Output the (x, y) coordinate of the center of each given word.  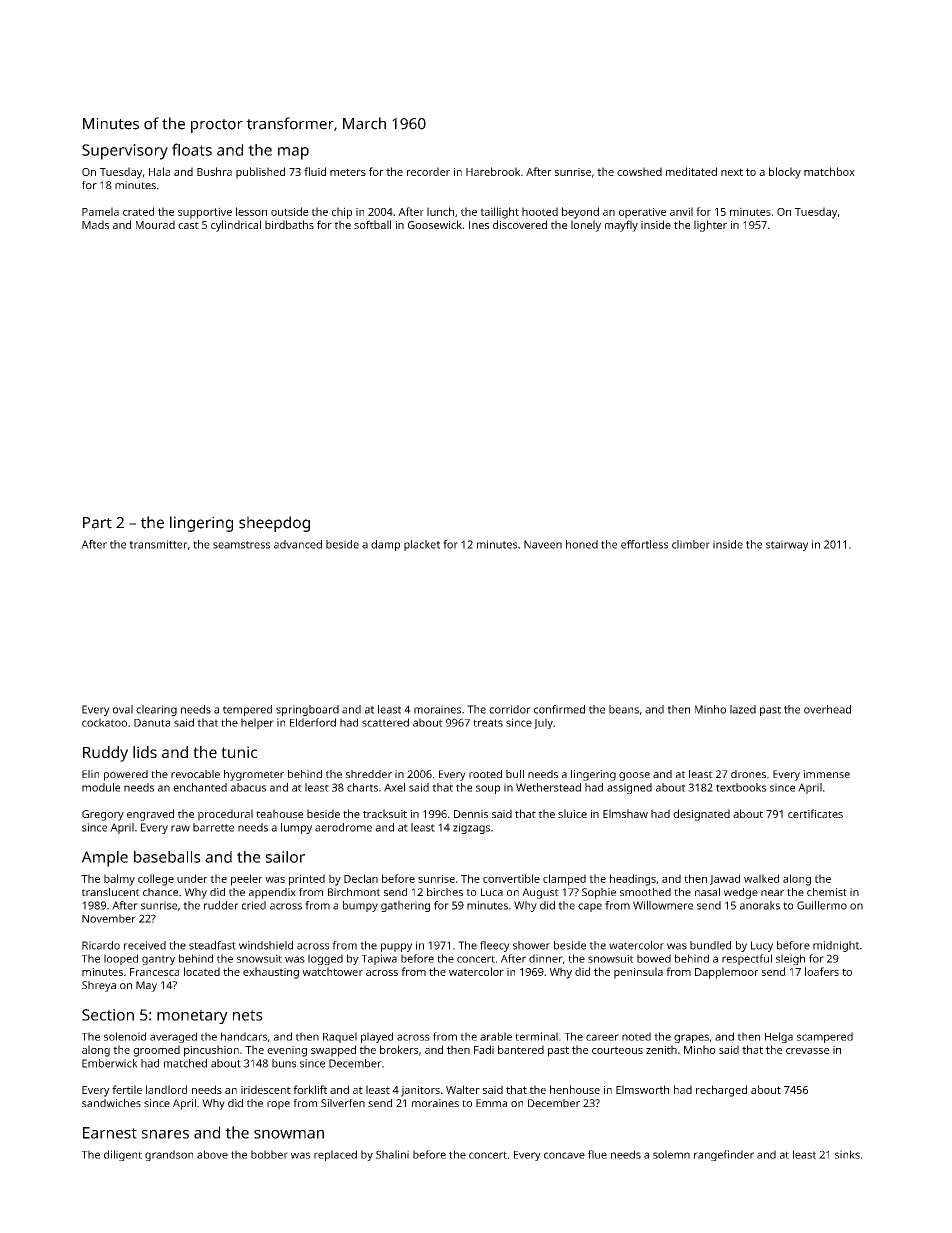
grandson (169, 1155)
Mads (95, 224)
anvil (681, 211)
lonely (586, 226)
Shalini (392, 1154)
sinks (847, 1154)
